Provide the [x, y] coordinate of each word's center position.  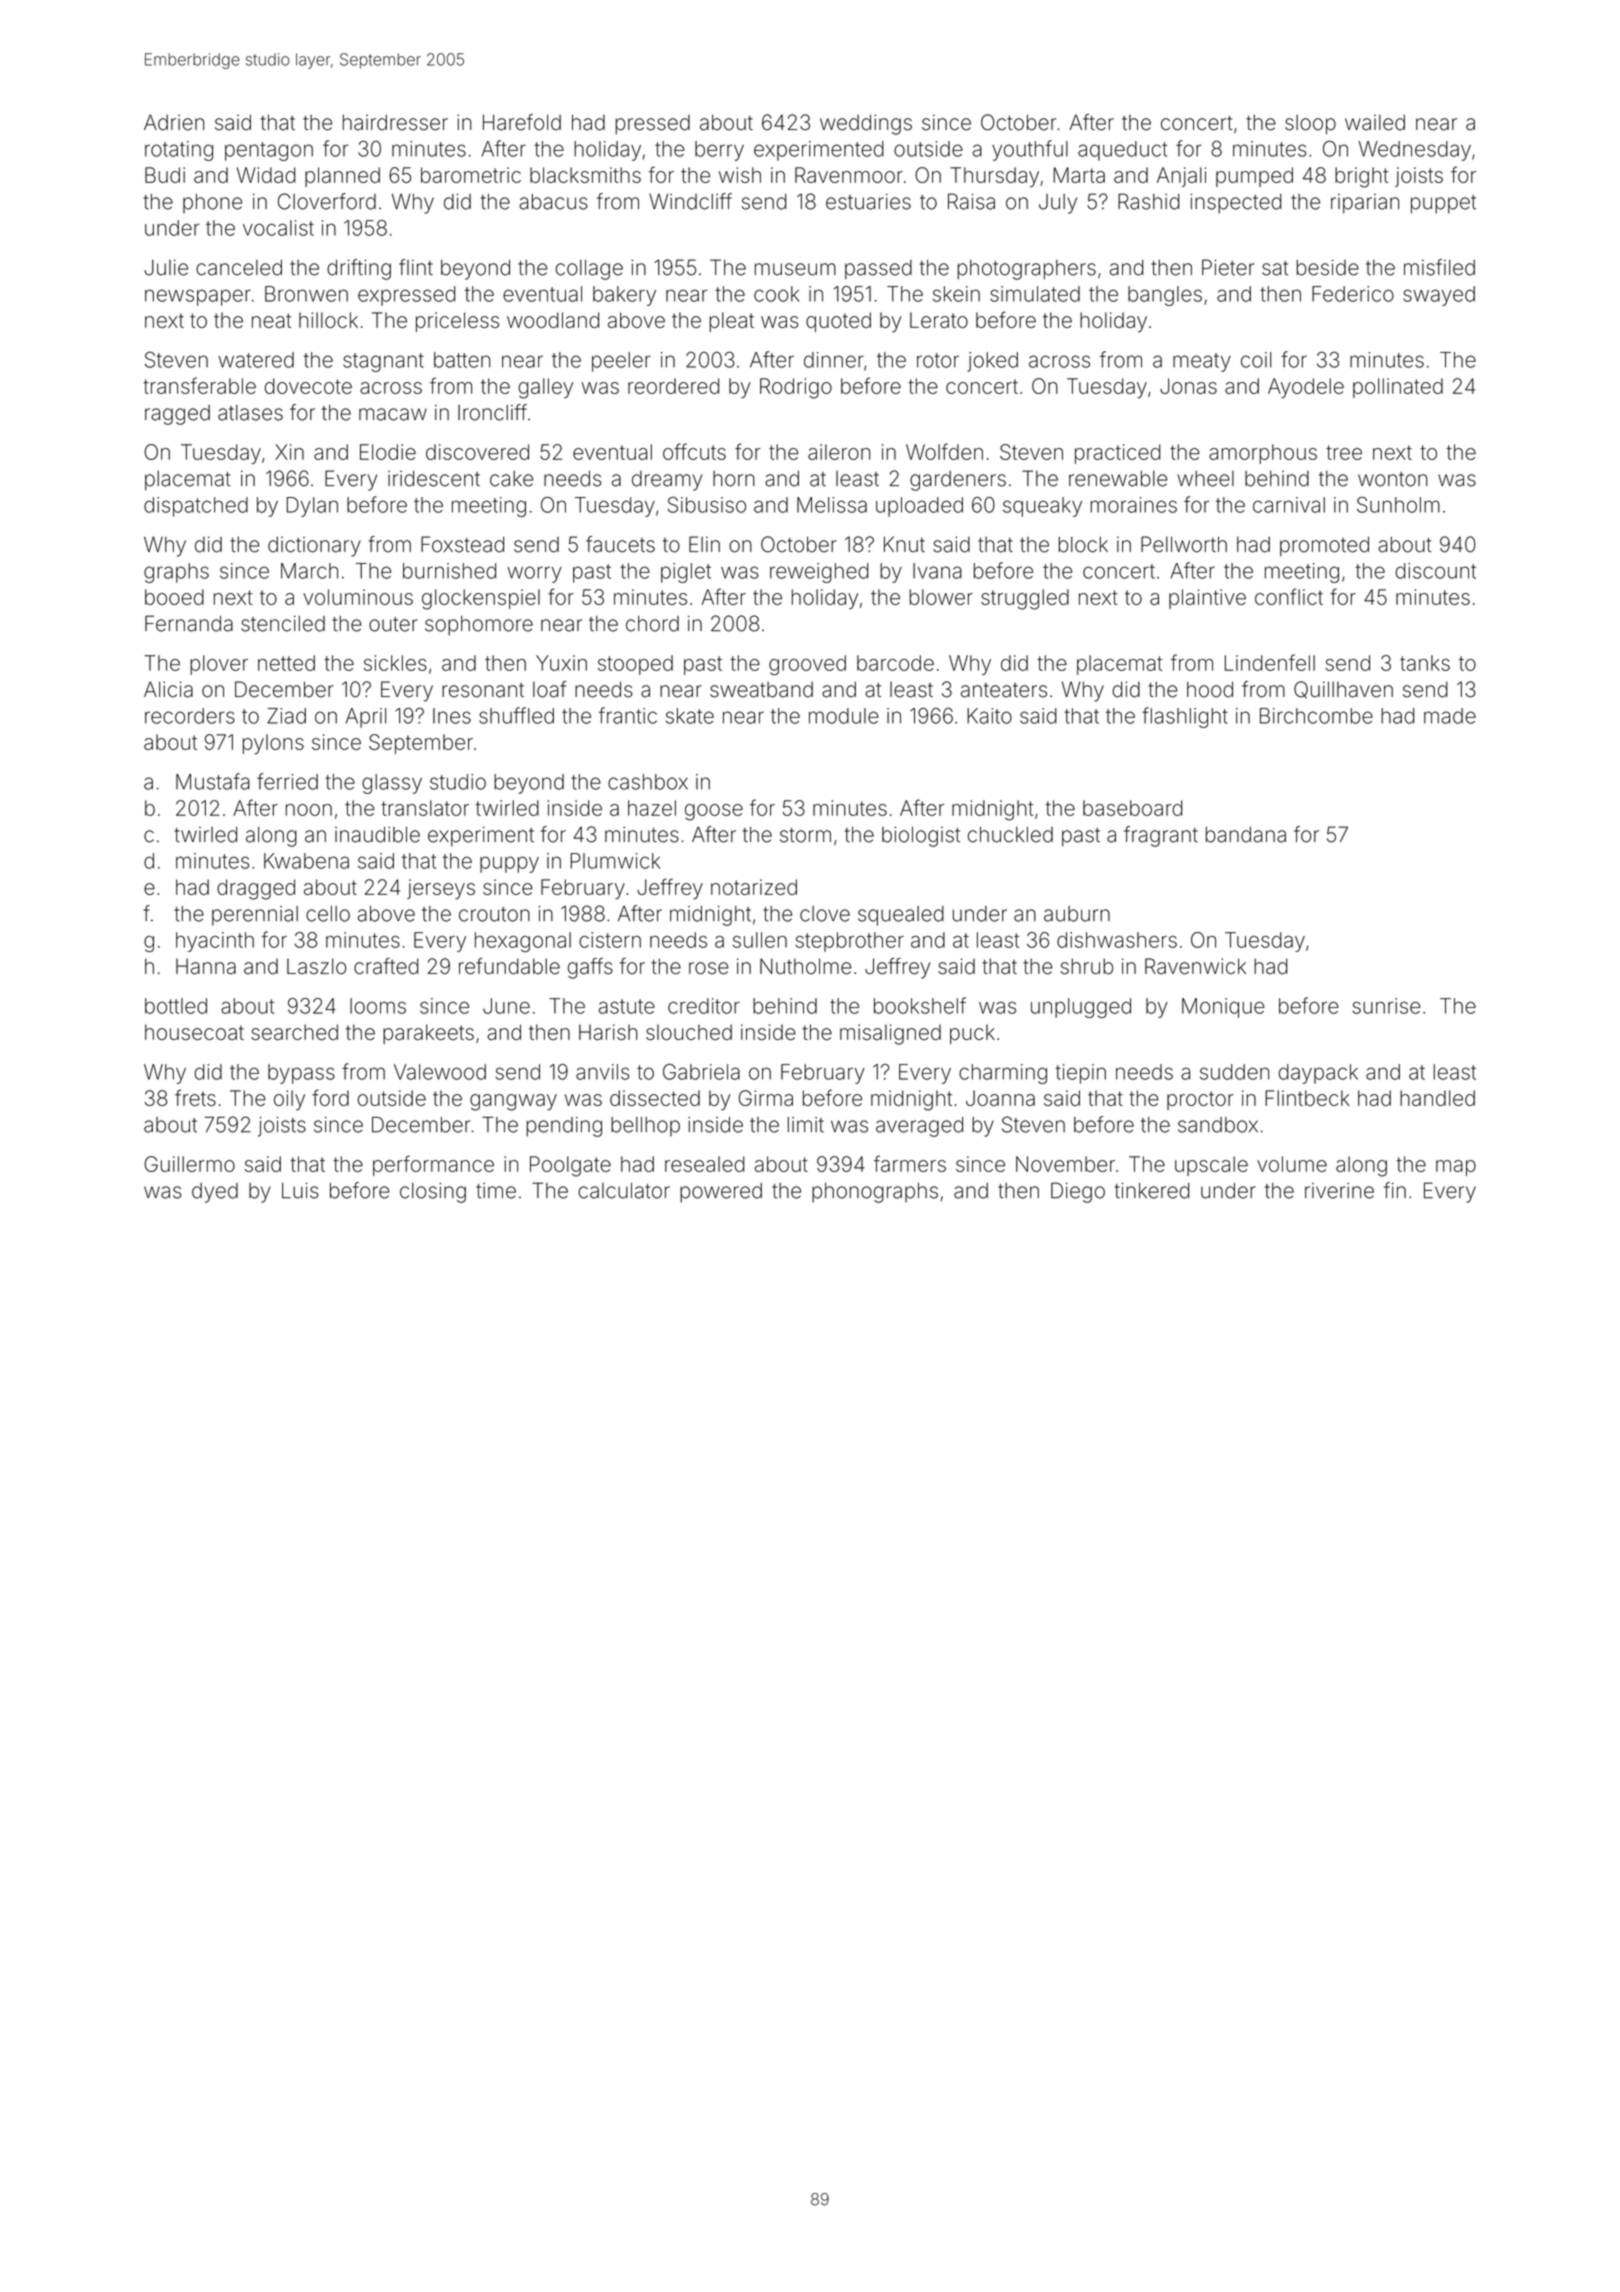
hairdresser [395, 122]
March [309, 571]
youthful [1030, 150]
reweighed [819, 573]
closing [433, 1193]
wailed [1375, 122]
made [1450, 716]
